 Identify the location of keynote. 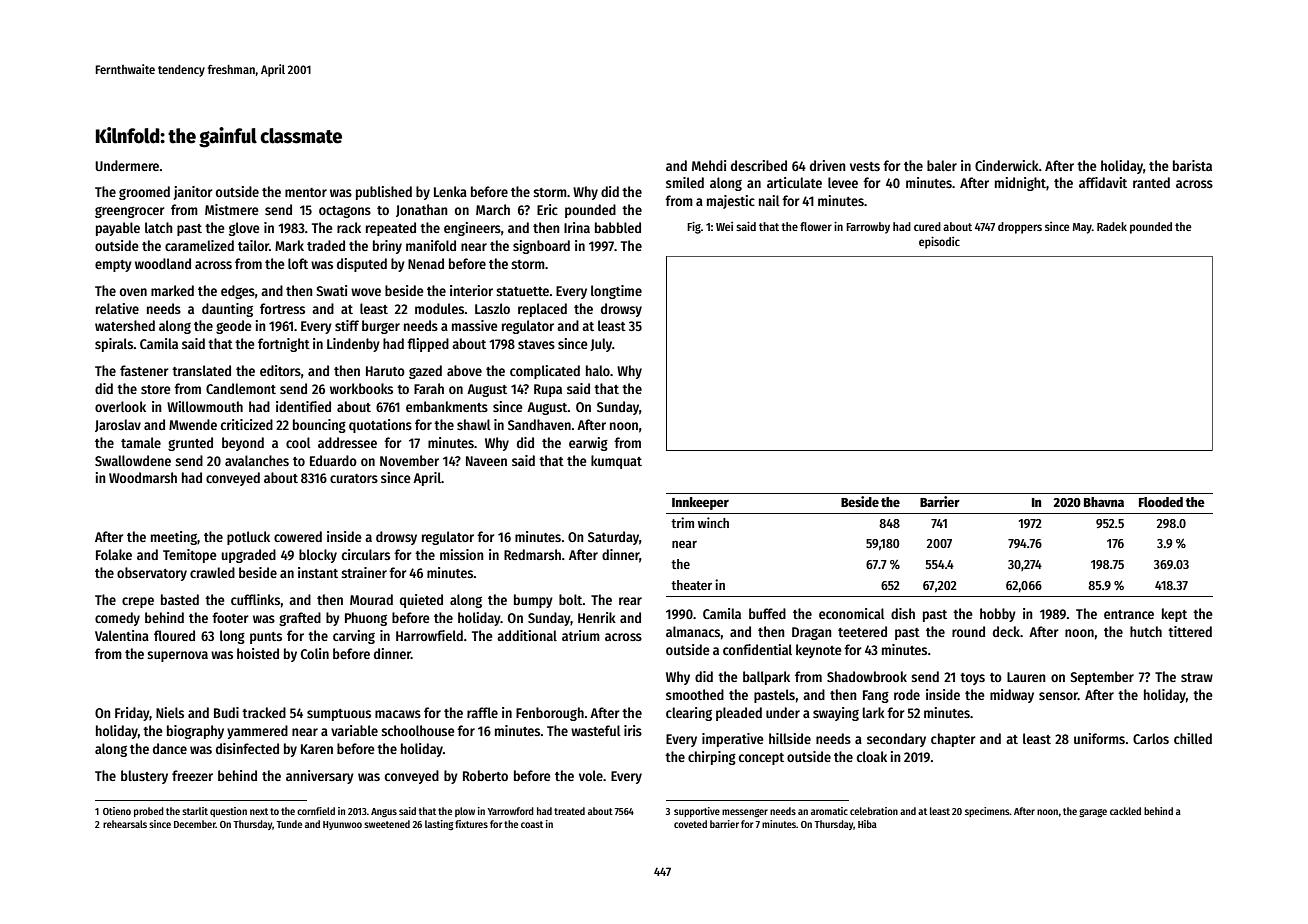
(819, 651).
